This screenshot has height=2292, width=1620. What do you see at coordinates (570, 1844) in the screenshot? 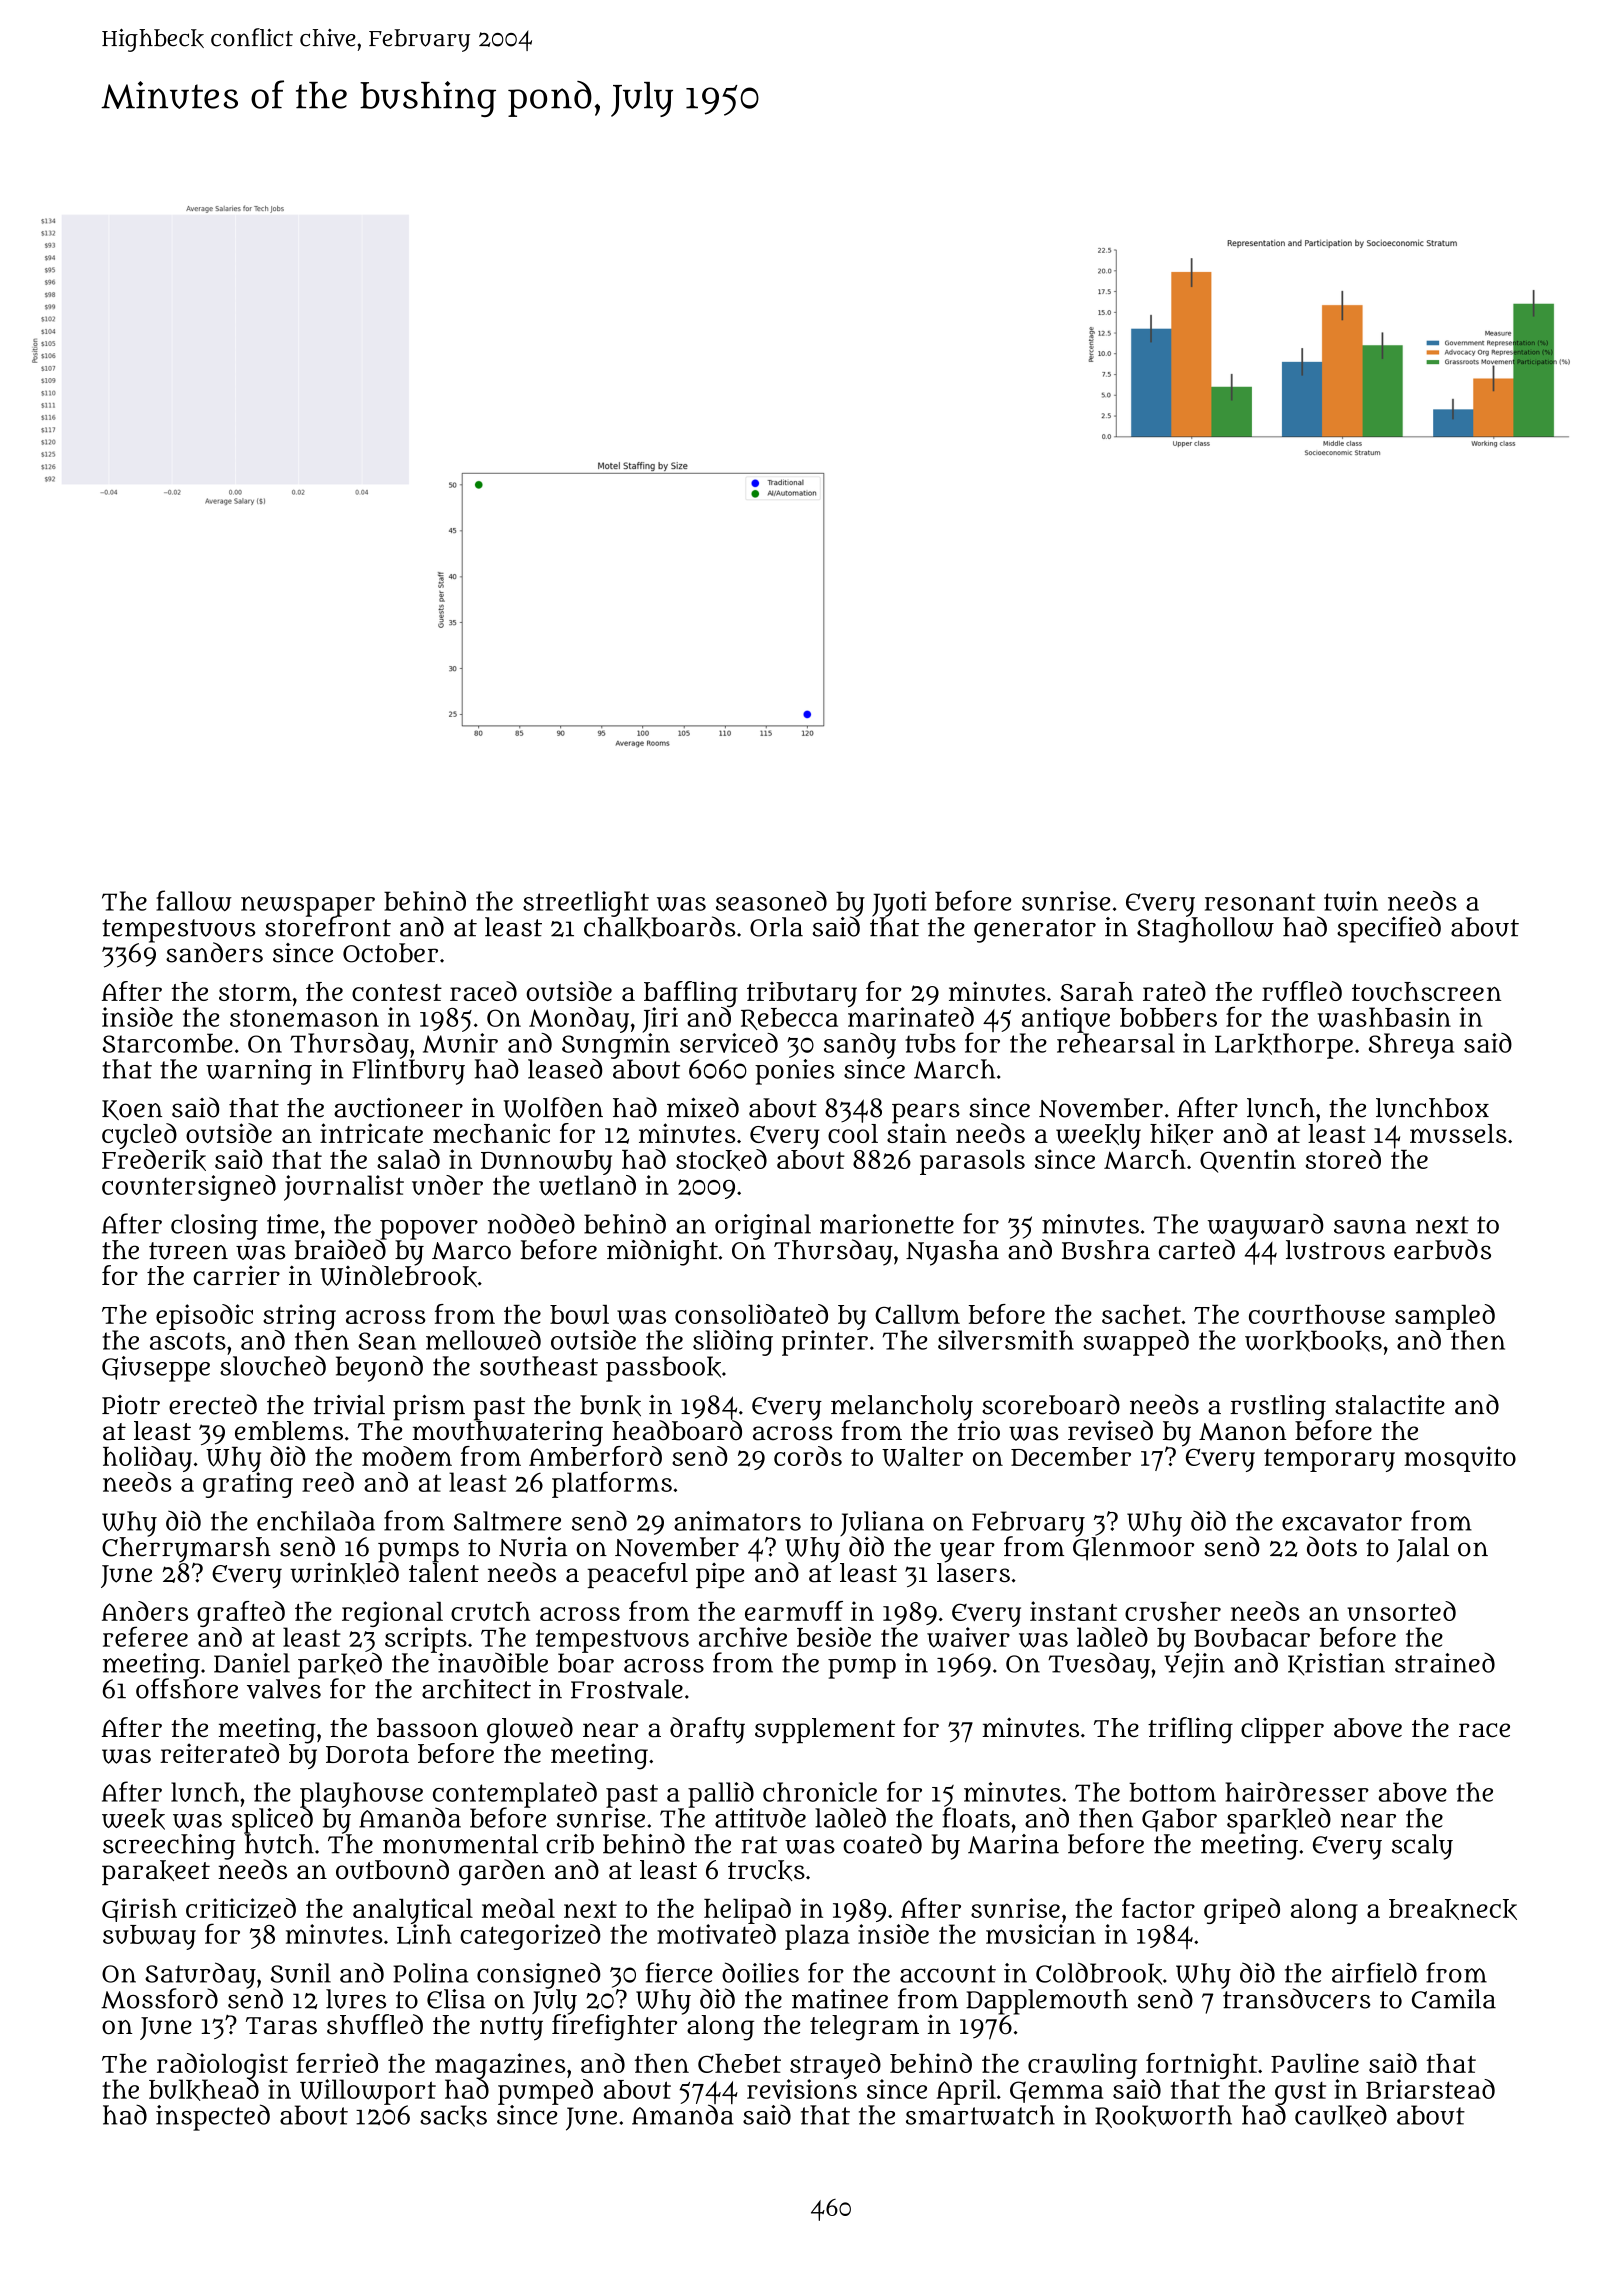
I see `crib` at bounding box center [570, 1844].
